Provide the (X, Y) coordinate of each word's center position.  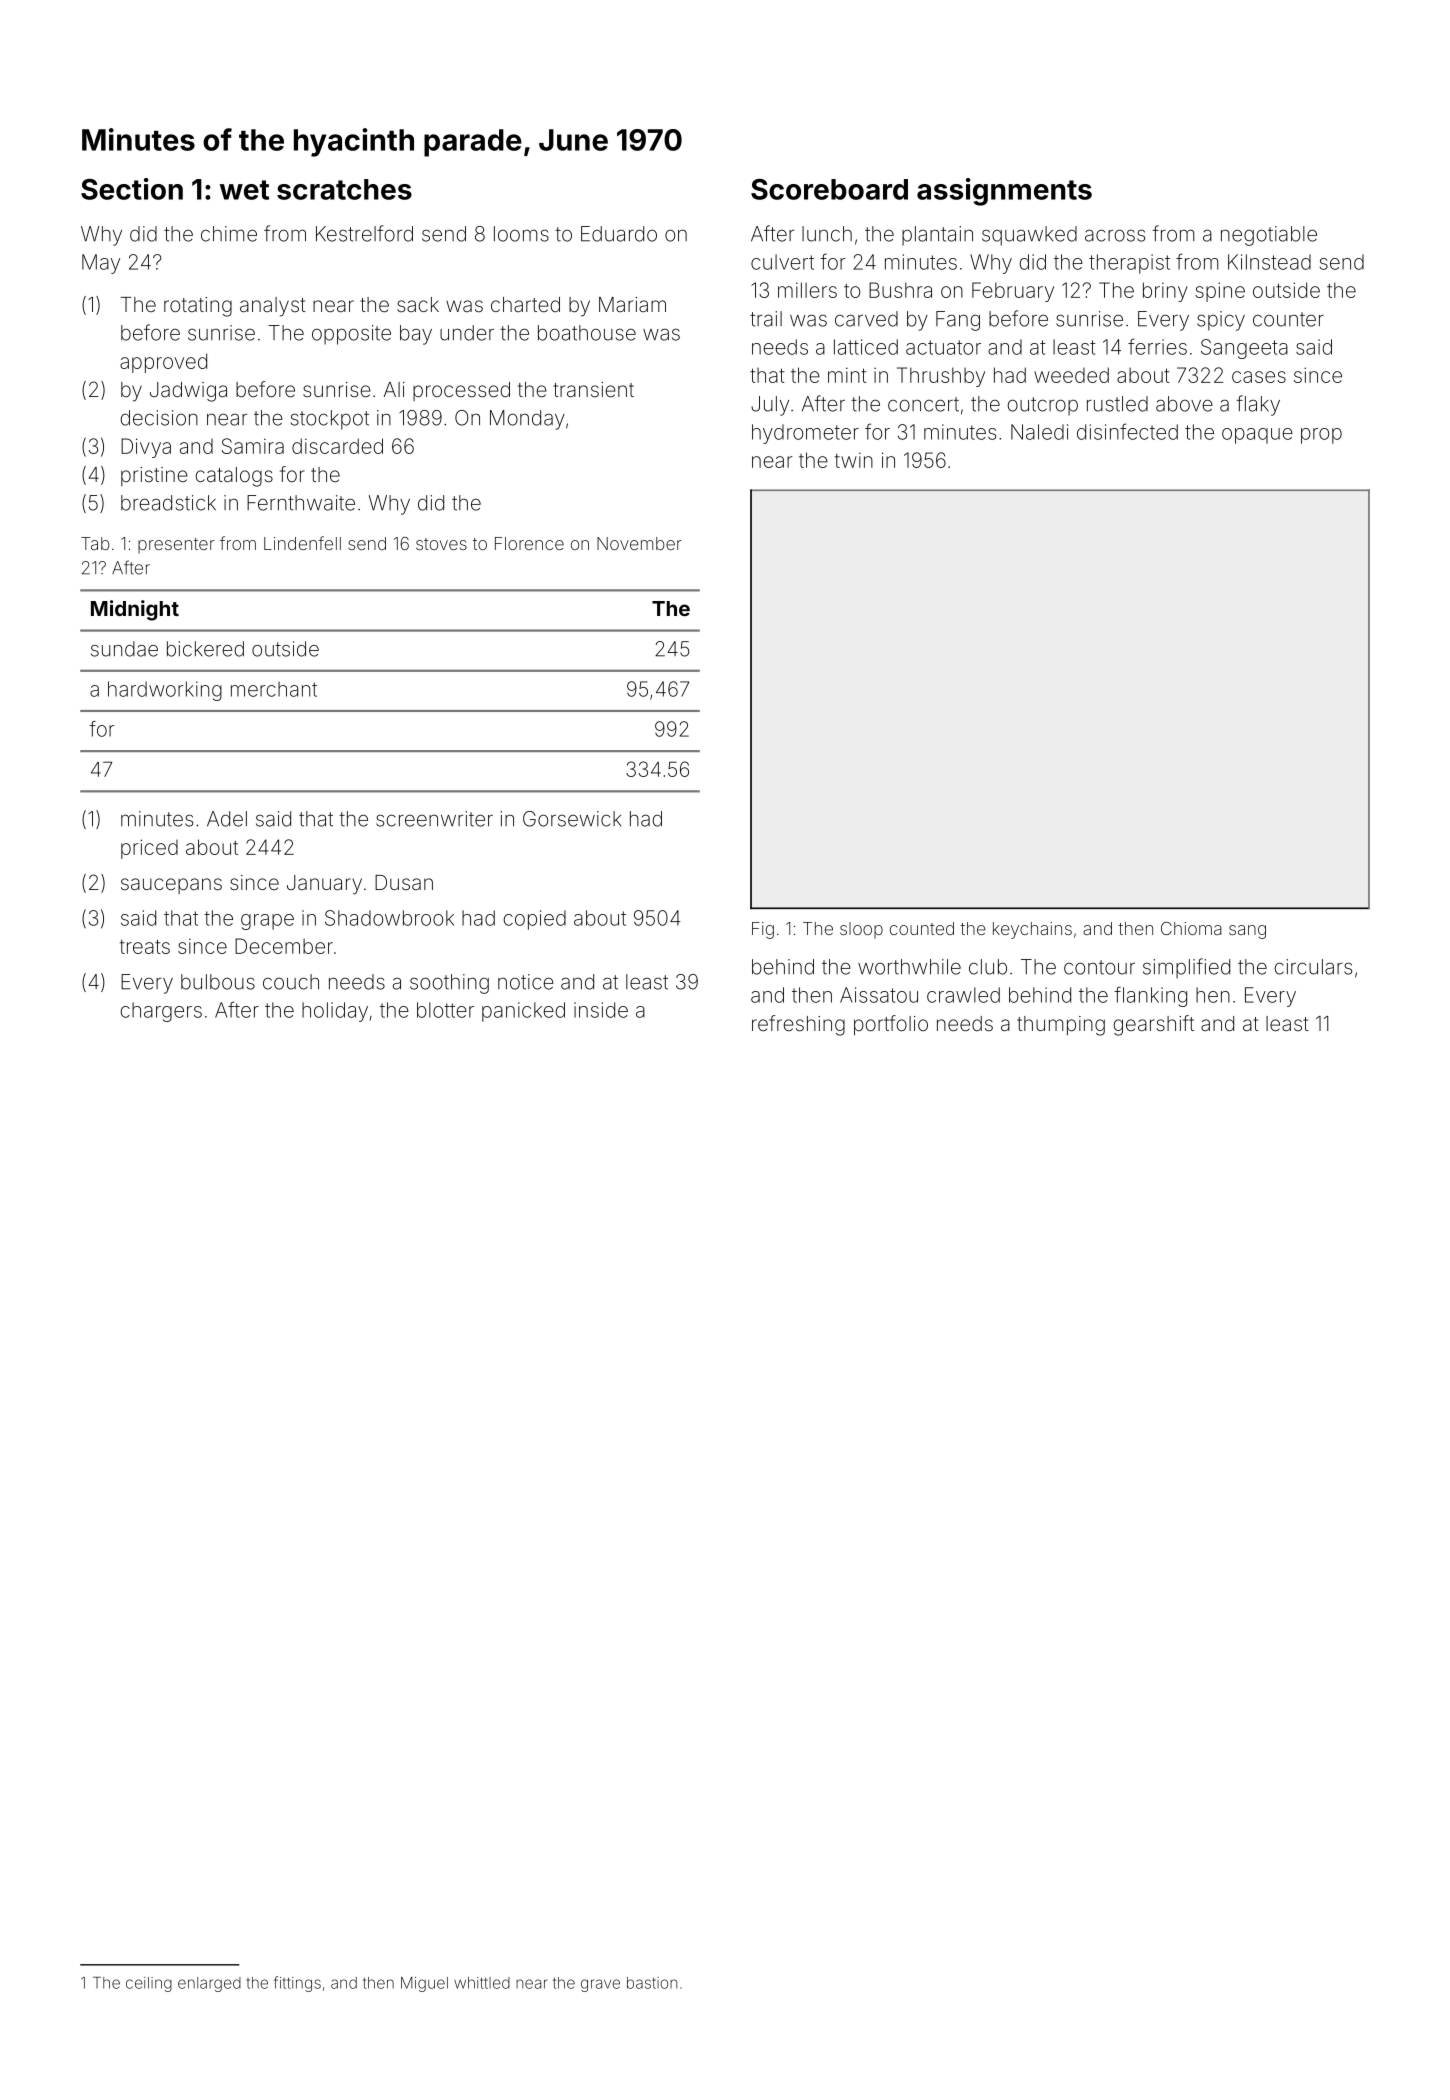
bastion (652, 1983)
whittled (482, 1983)
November (639, 543)
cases (1259, 377)
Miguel (424, 1984)
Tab (95, 543)
